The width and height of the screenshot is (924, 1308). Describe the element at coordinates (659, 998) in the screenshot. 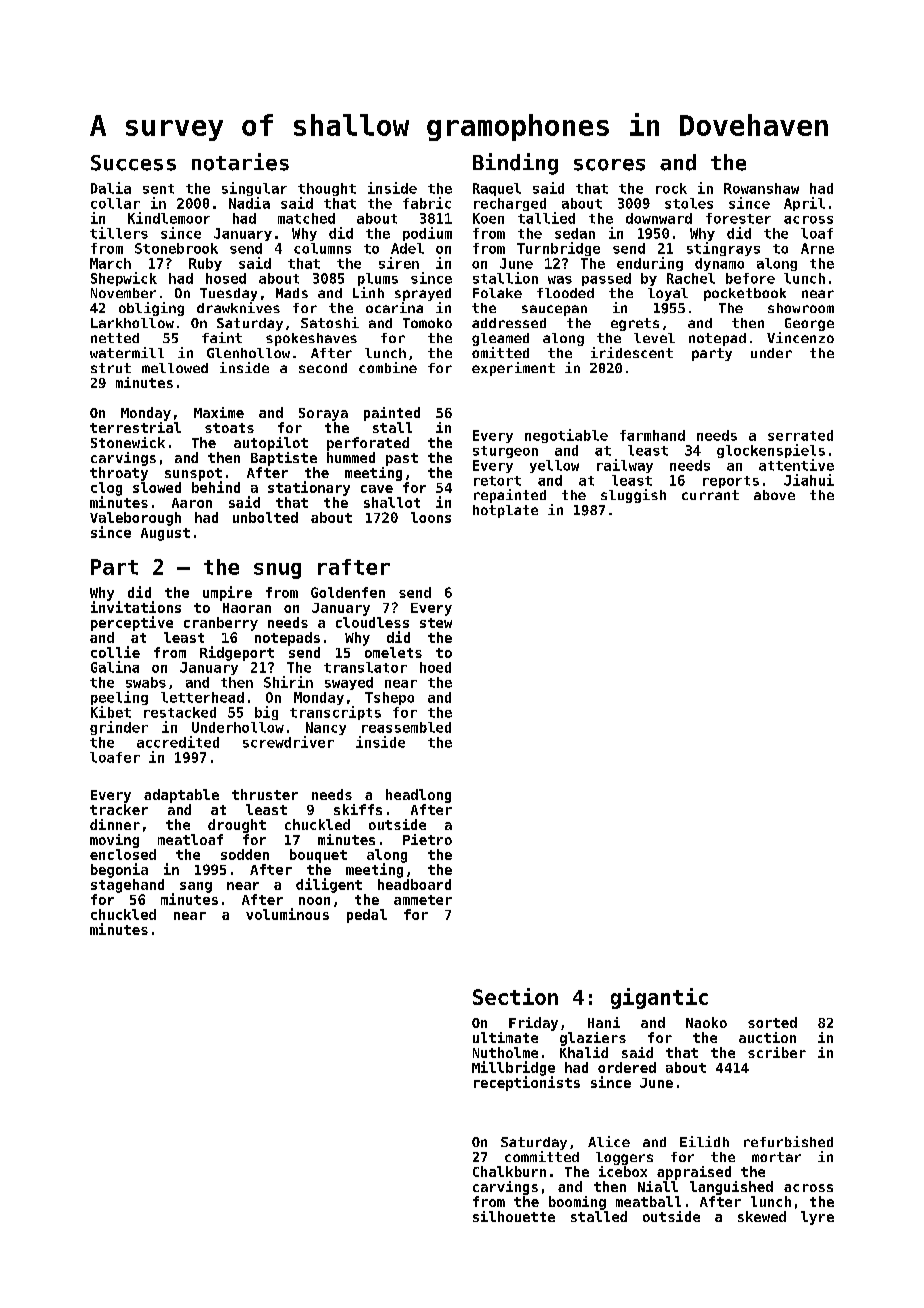

I see `gigantic` at that location.
